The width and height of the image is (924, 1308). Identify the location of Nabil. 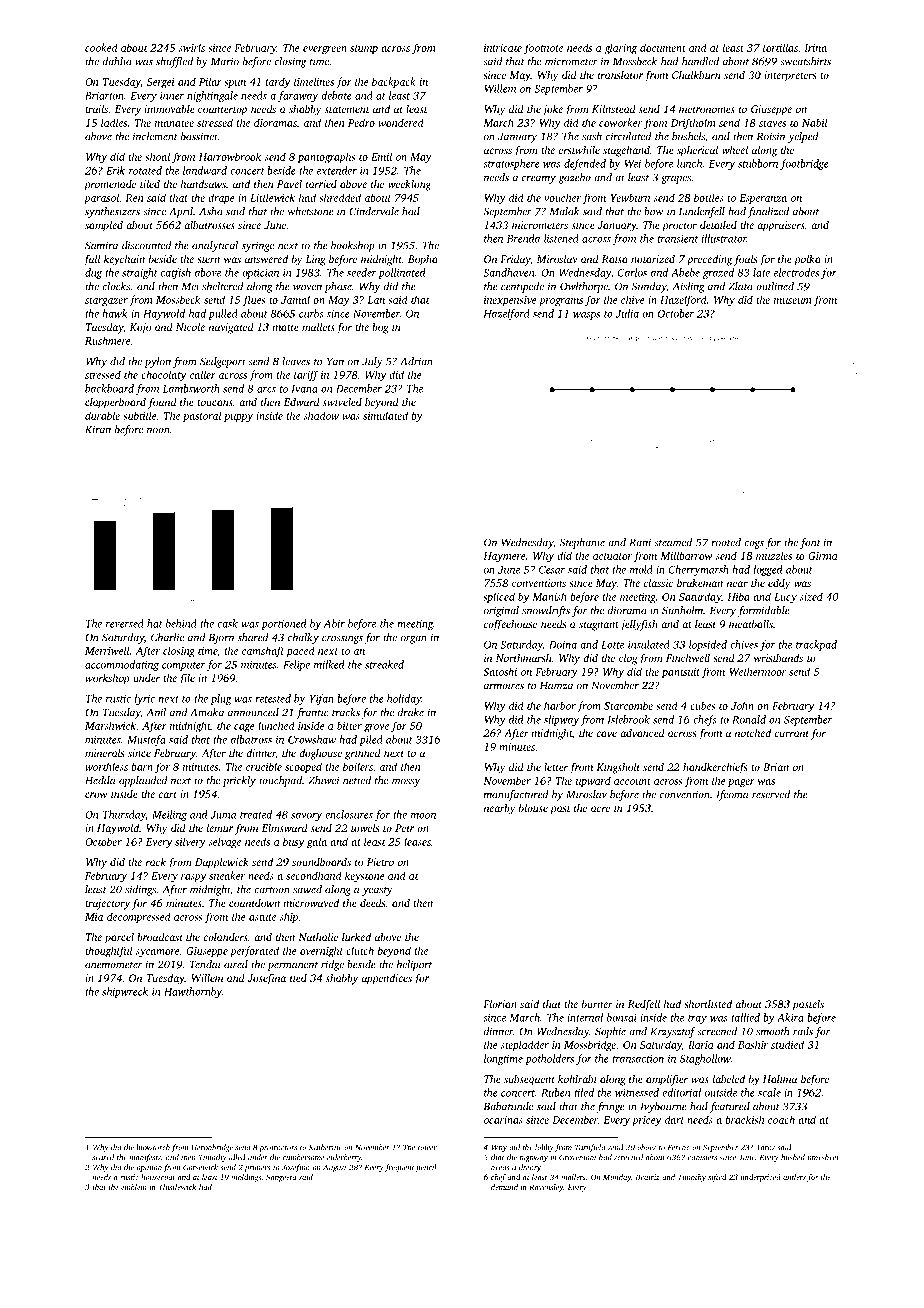
(814, 122).
